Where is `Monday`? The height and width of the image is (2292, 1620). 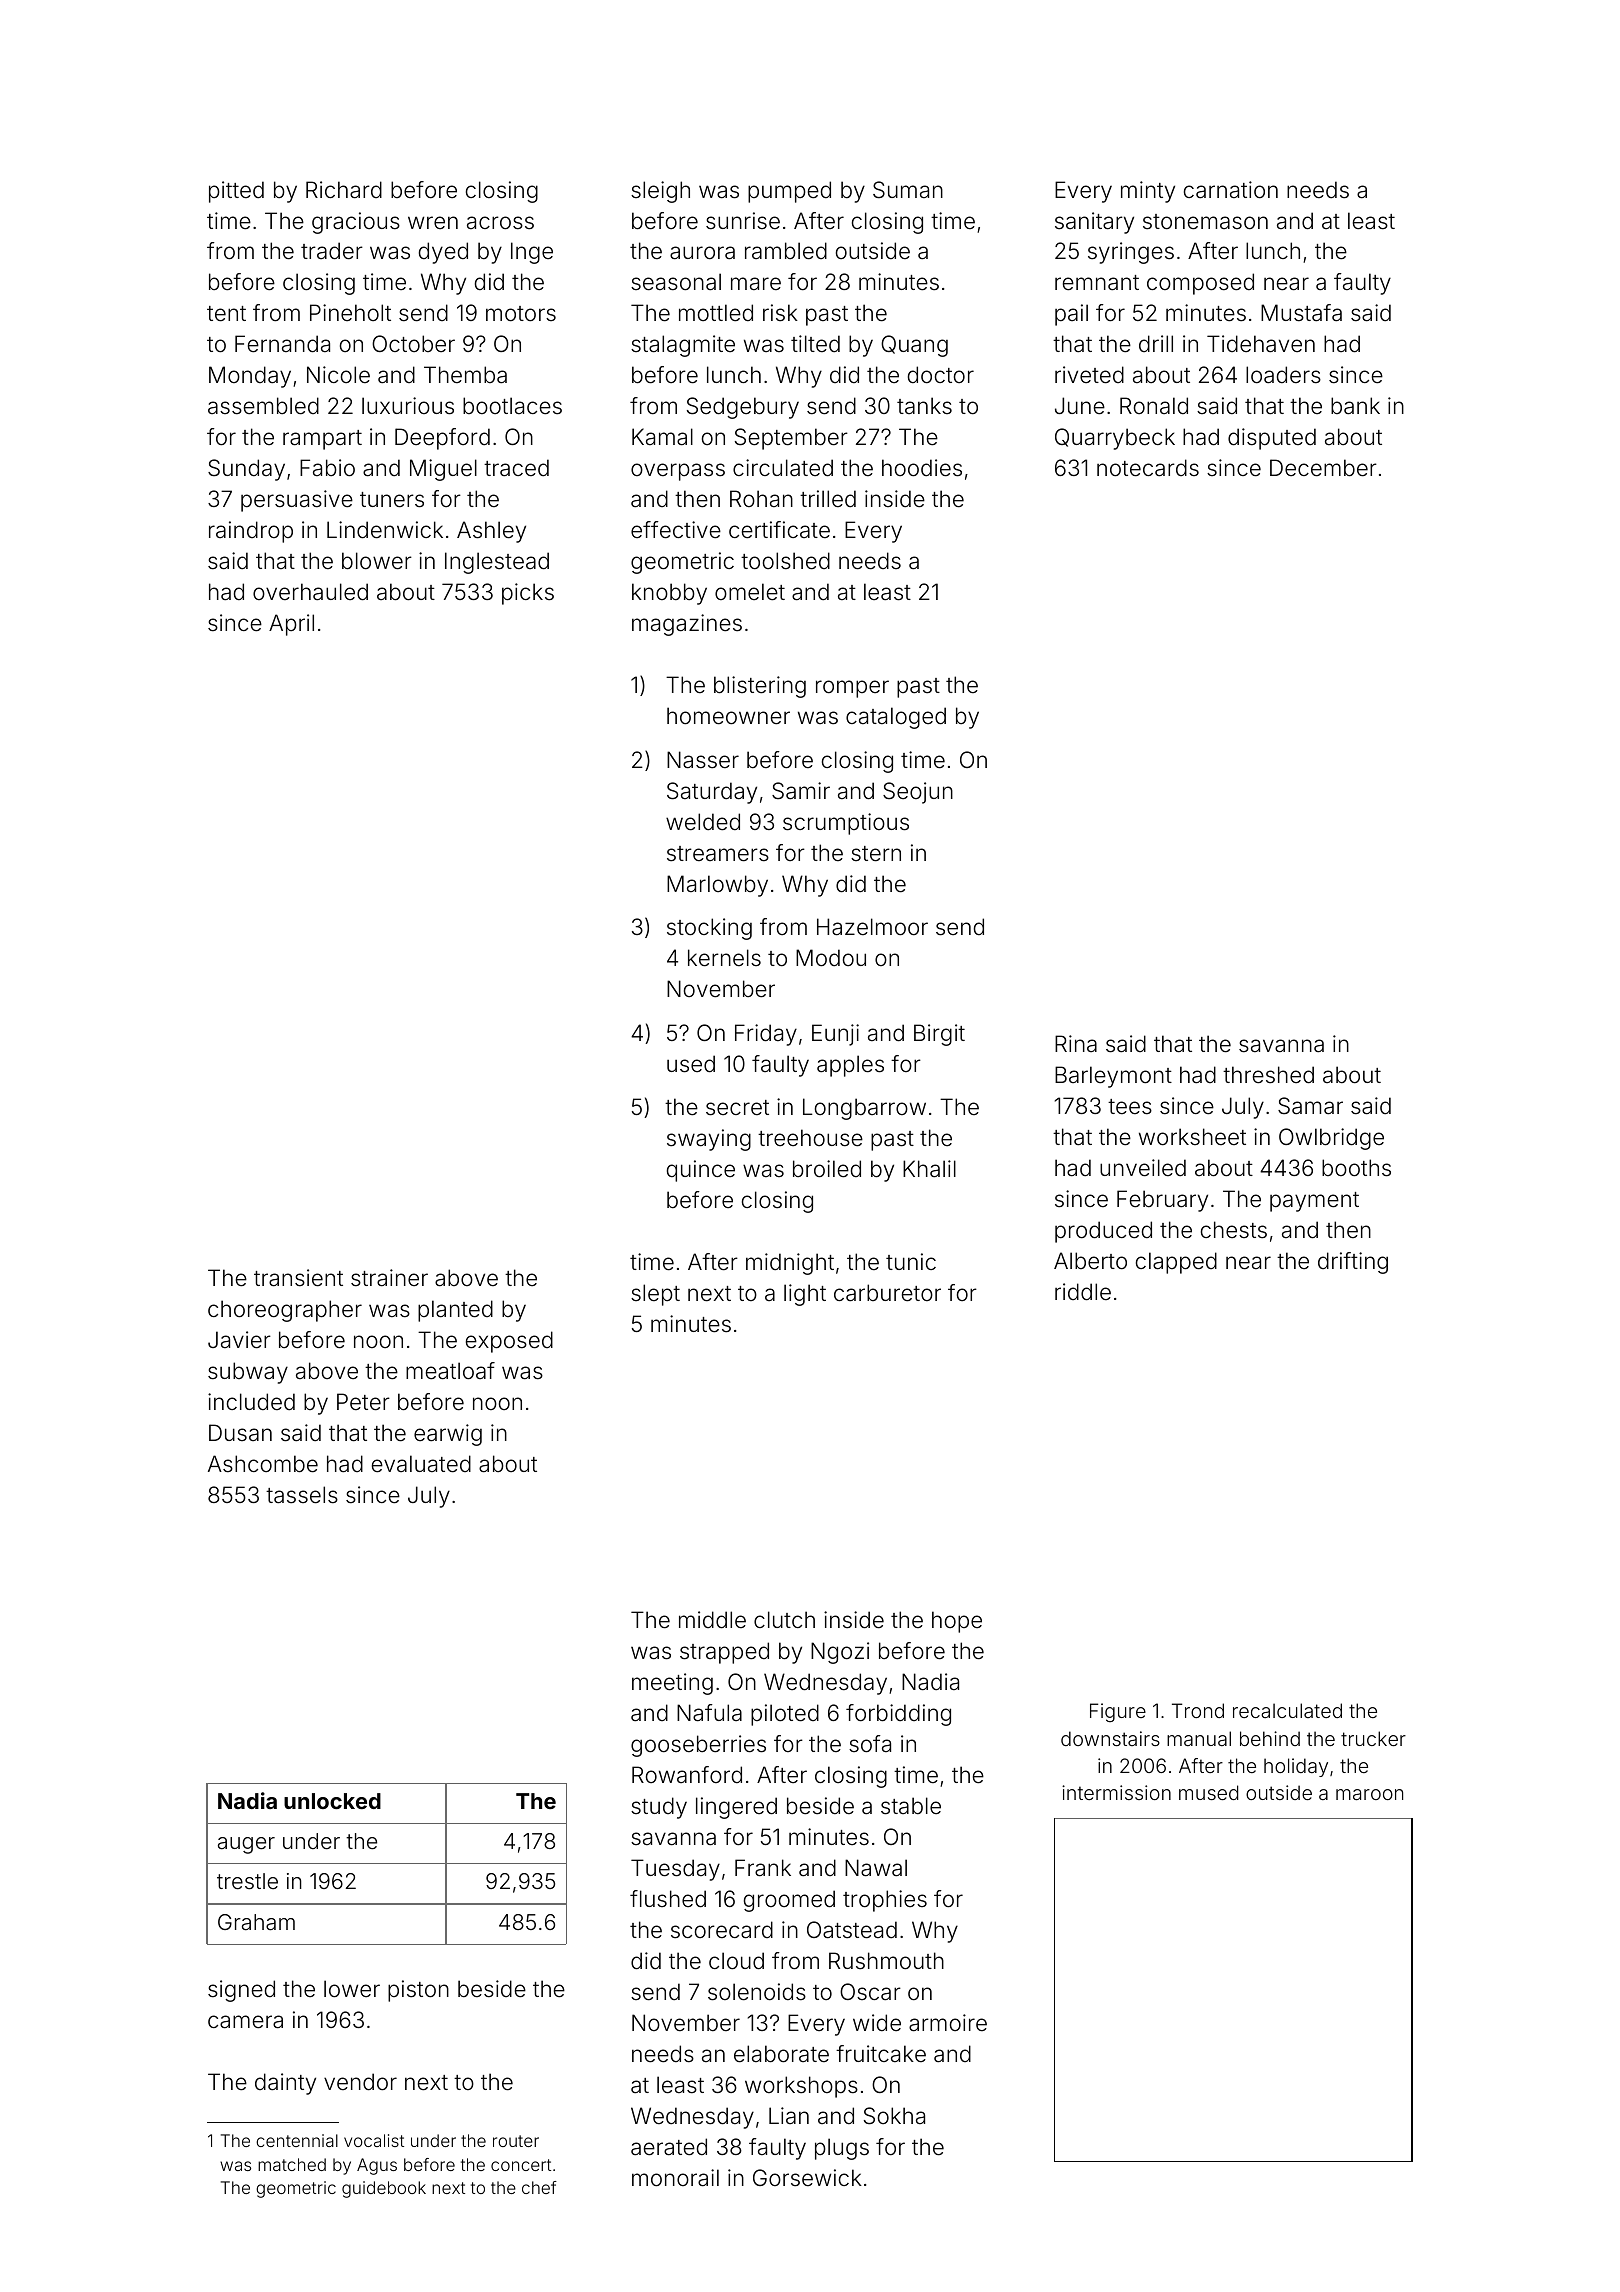 Monday is located at coordinates (250, 377).
